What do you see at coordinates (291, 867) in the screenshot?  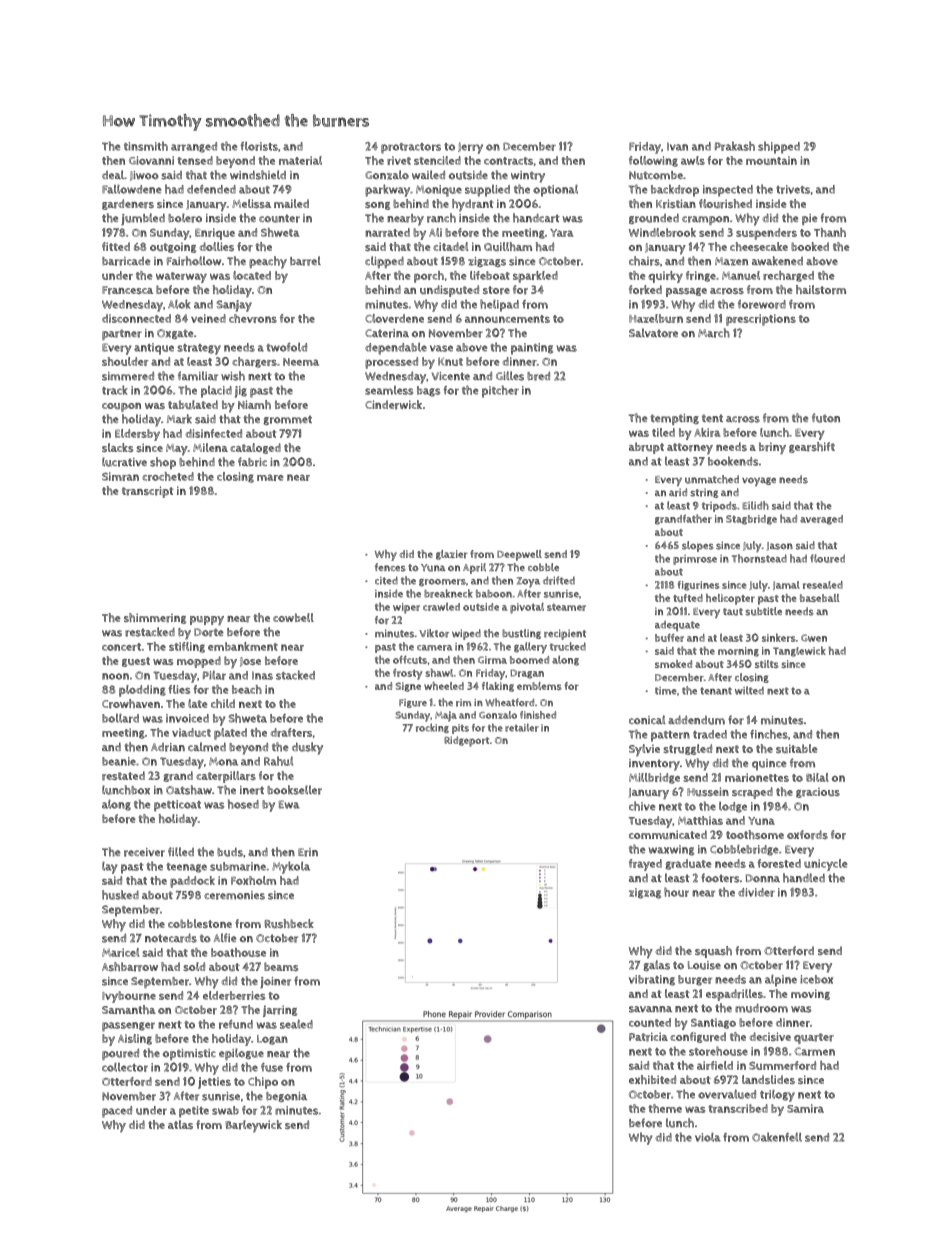 I see `Mykola` at bounding box center [291, 867].
